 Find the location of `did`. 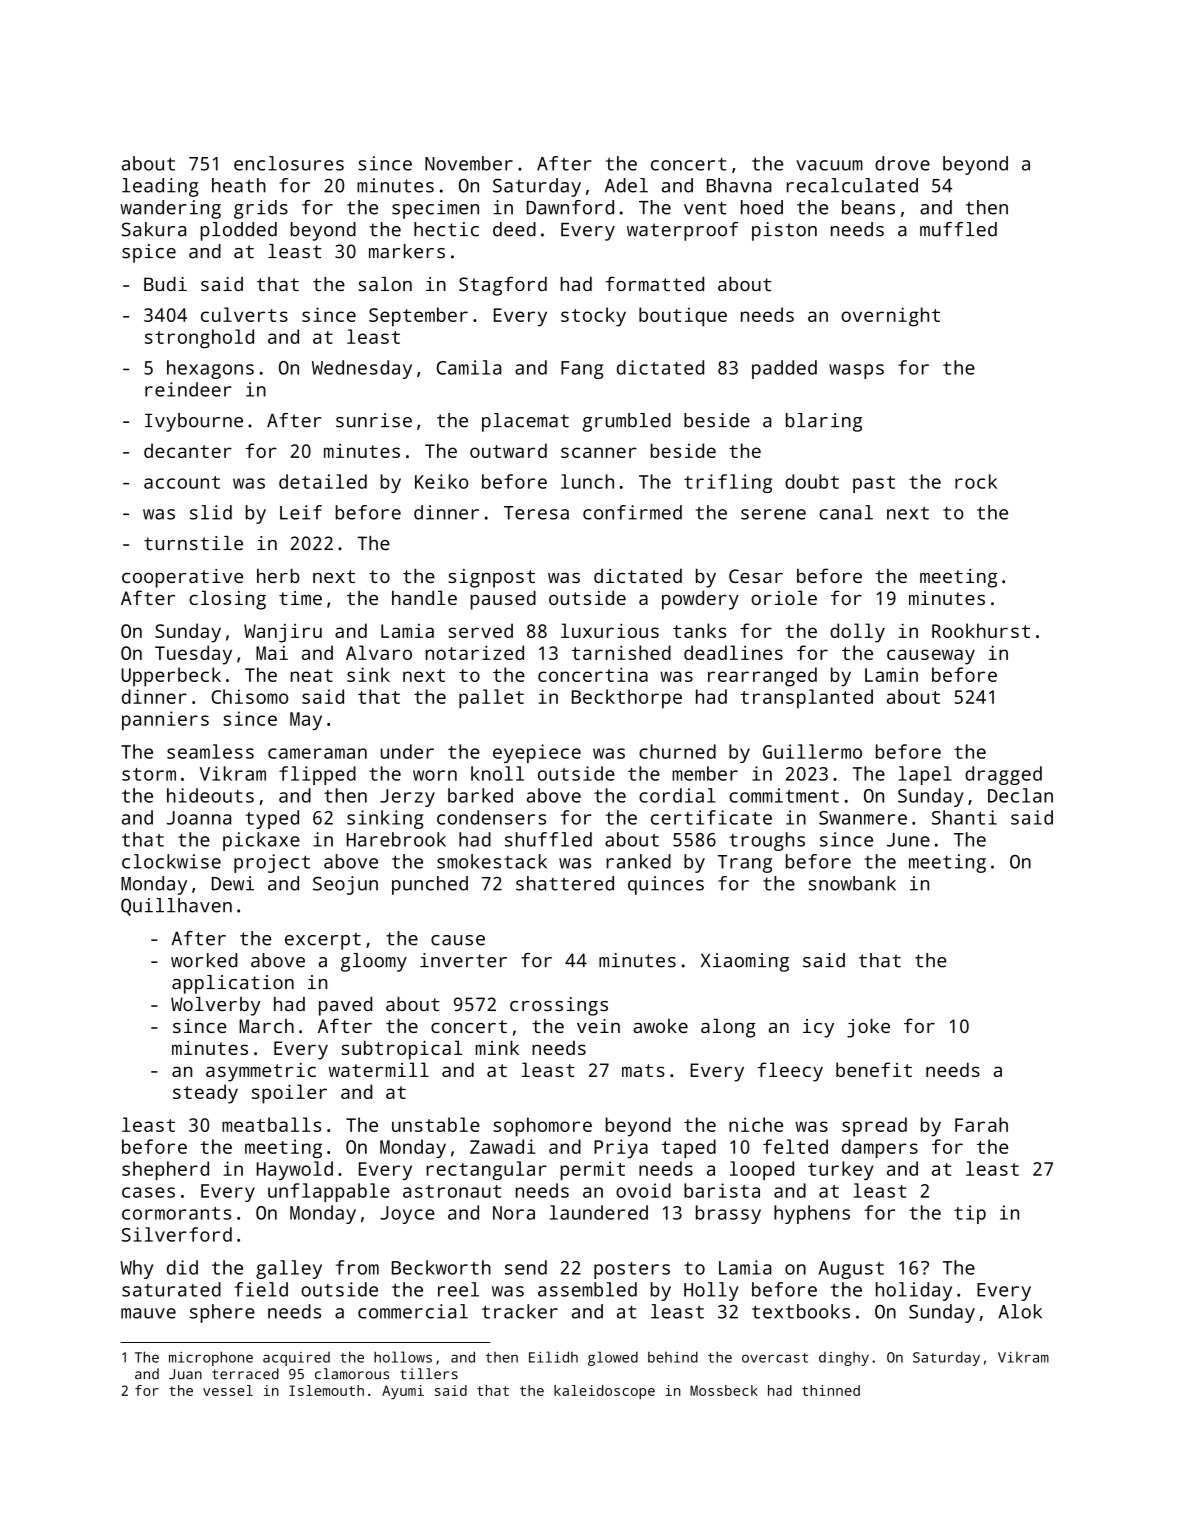

did is located at coordinates (182, 1267).
